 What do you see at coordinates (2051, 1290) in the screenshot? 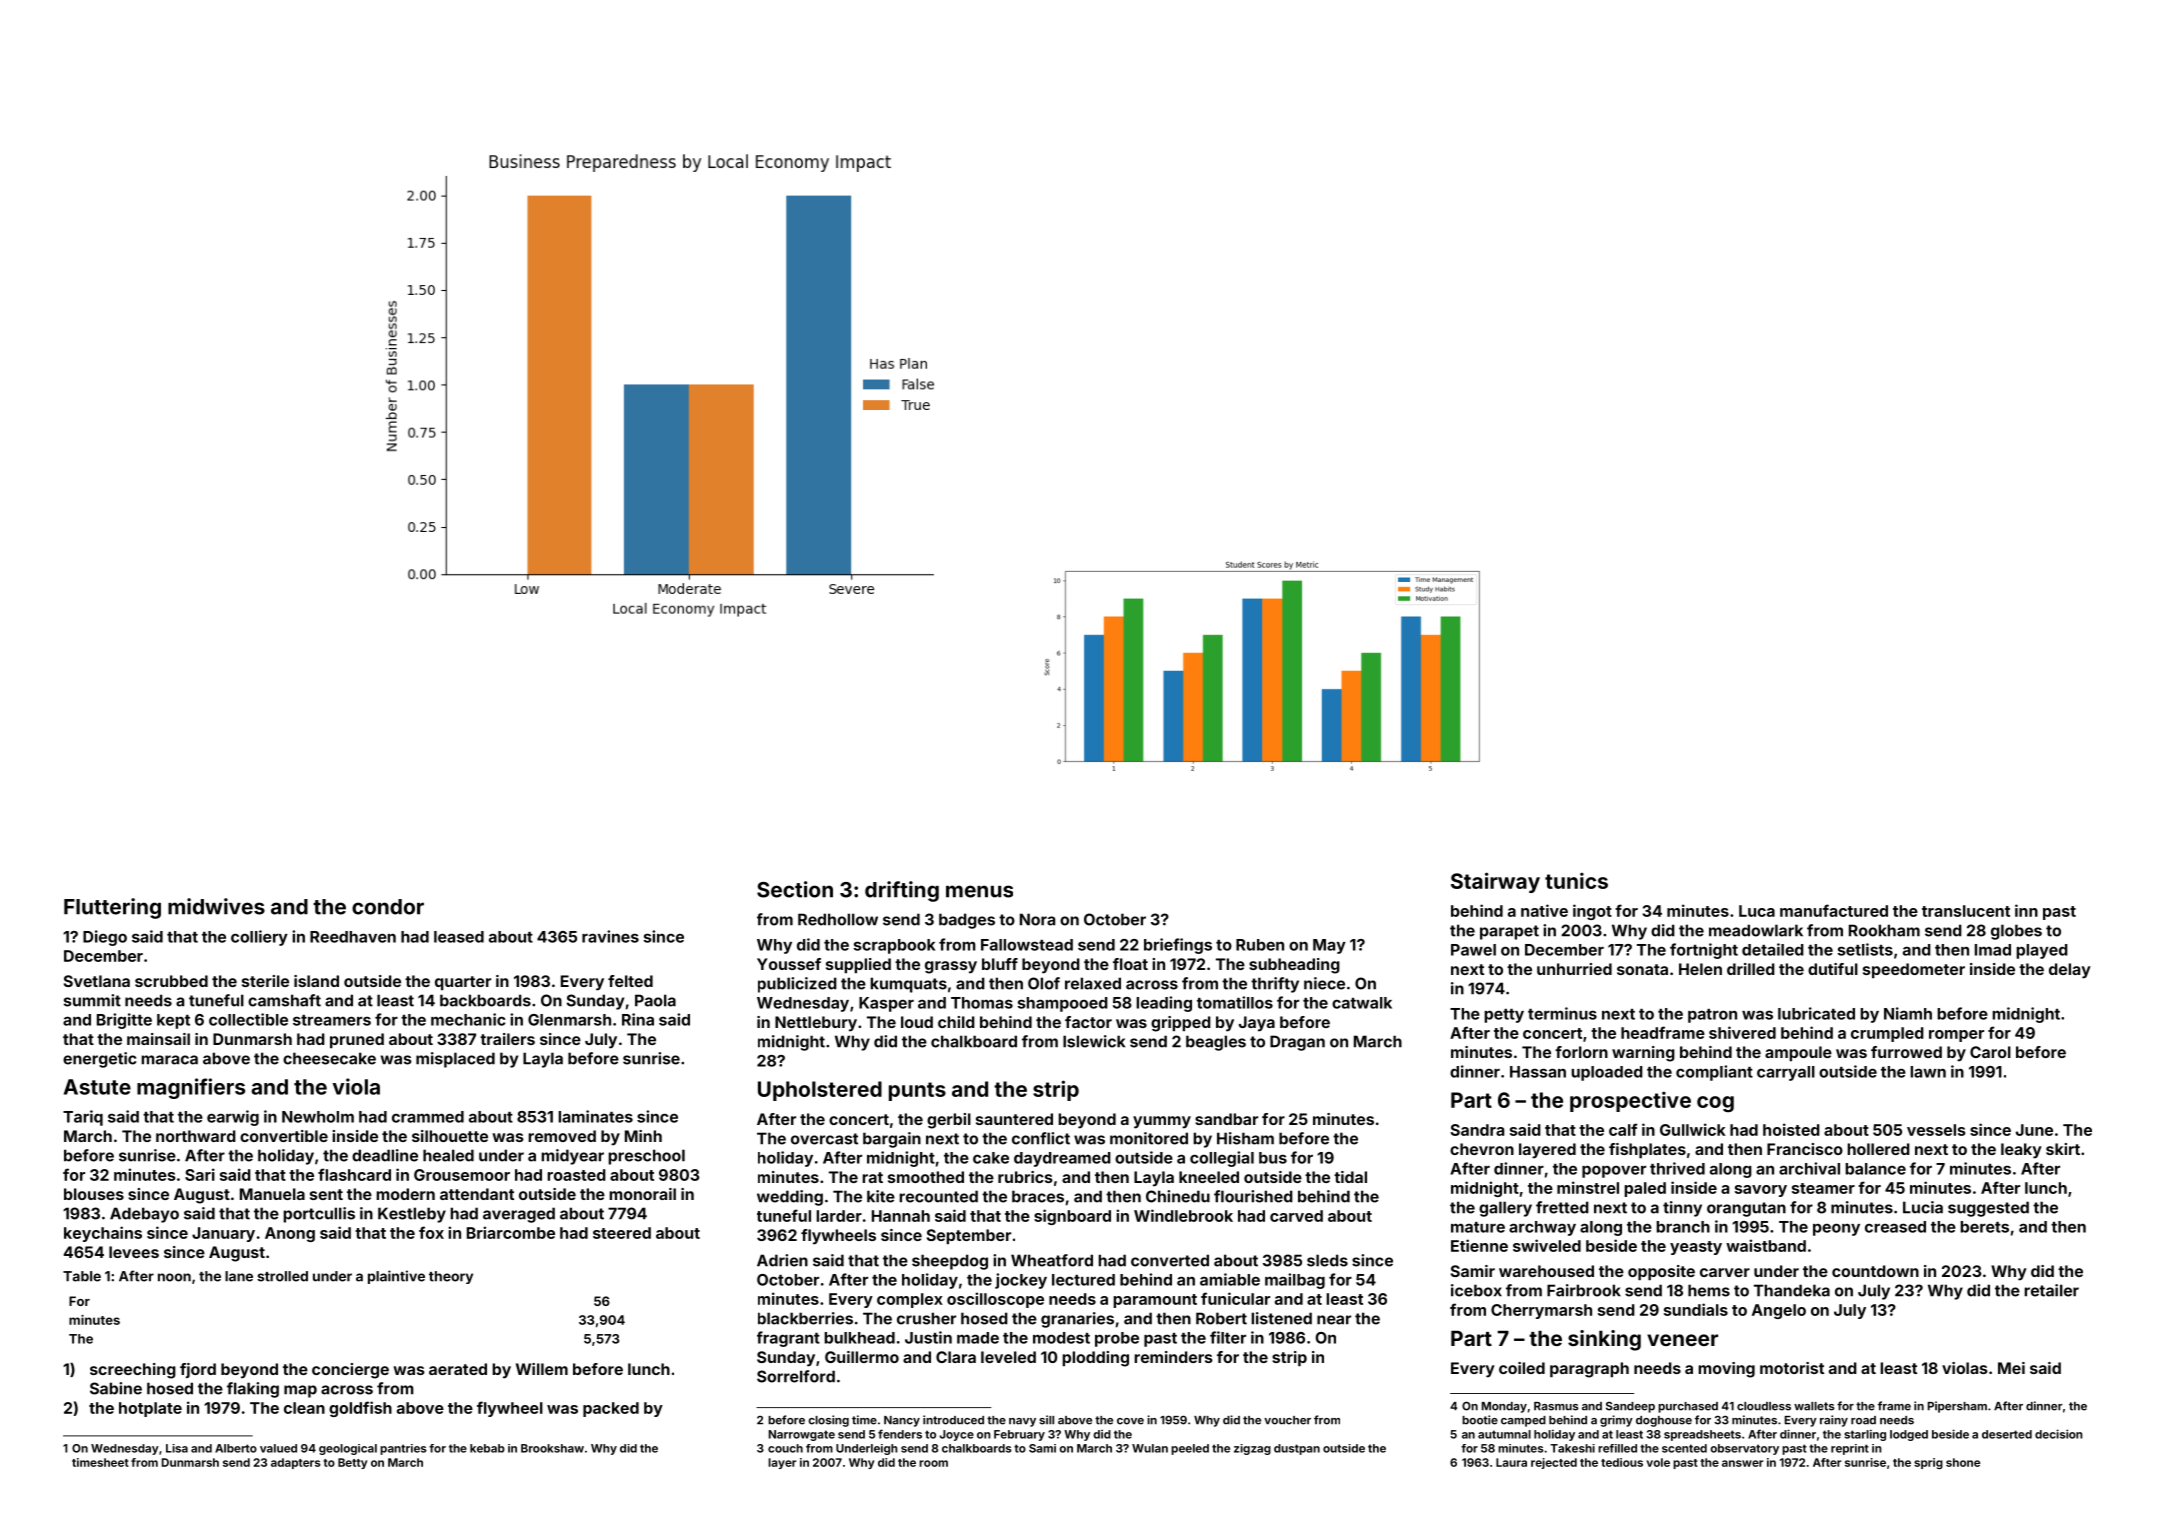
I see `retailer` at bounding box center [2051, 1290].
